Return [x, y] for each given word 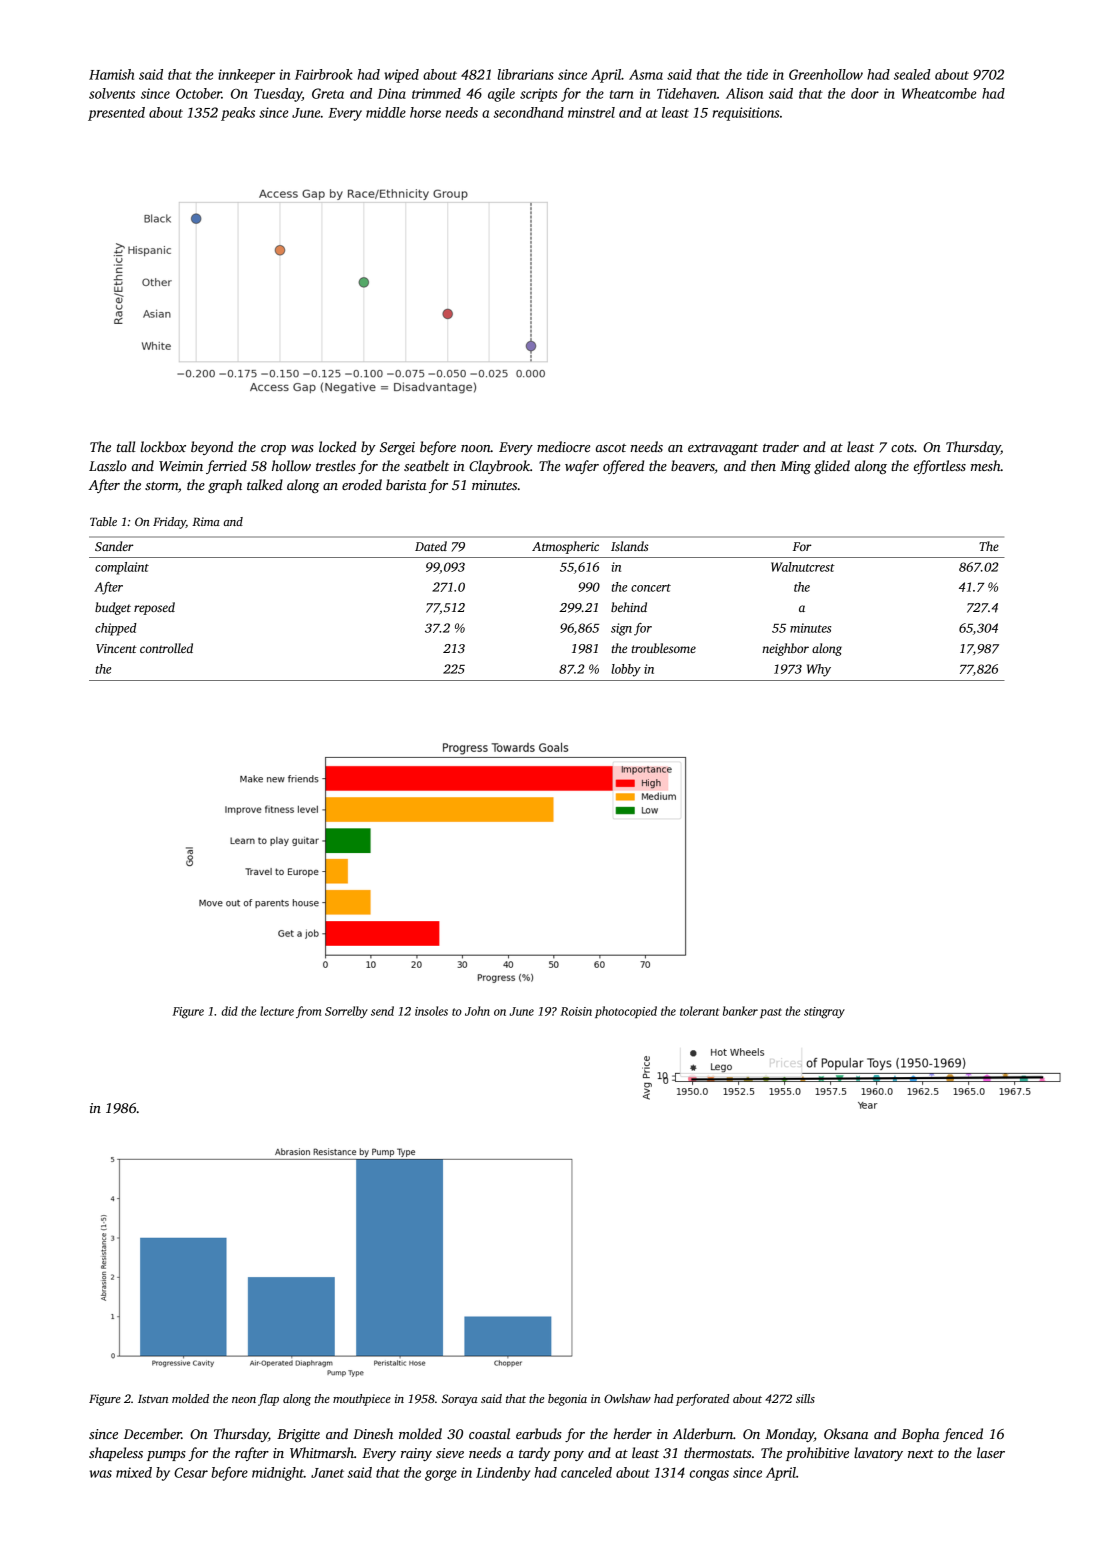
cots [902, 447]
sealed [912, 74]
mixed [134, 1472]
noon [476, 448]
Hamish [111, 74]
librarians [525, 74]
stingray [824, 1013]
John [477, 1011]
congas [709, 1475]
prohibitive [817, 1454]
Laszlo [108, 465]
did [229, 1011]
